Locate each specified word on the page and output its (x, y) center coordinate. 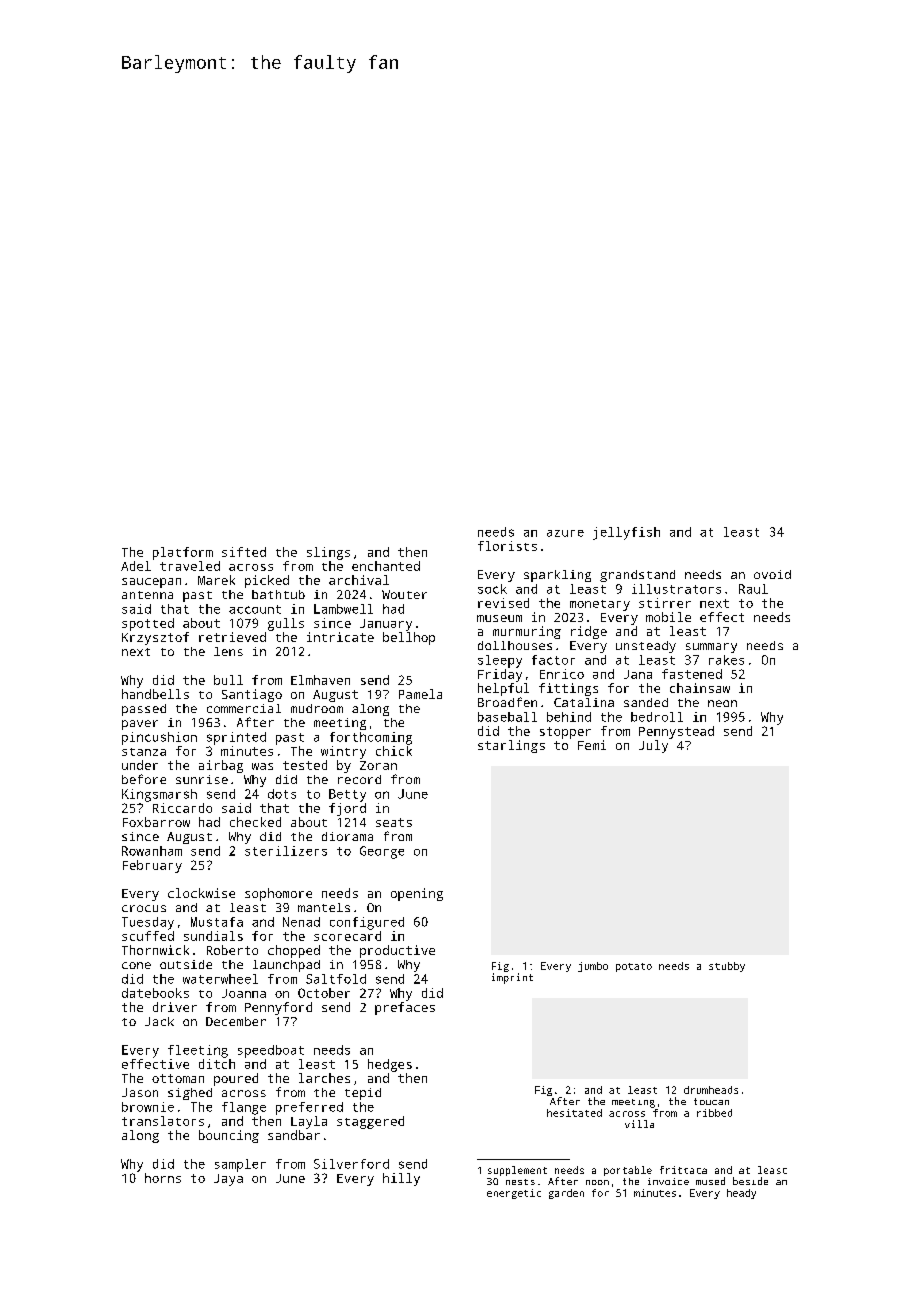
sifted (244, 552)
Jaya (228, 1180)
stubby (727, 967)
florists (507, 546)
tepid (363, 1094)
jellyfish (626, 533)
